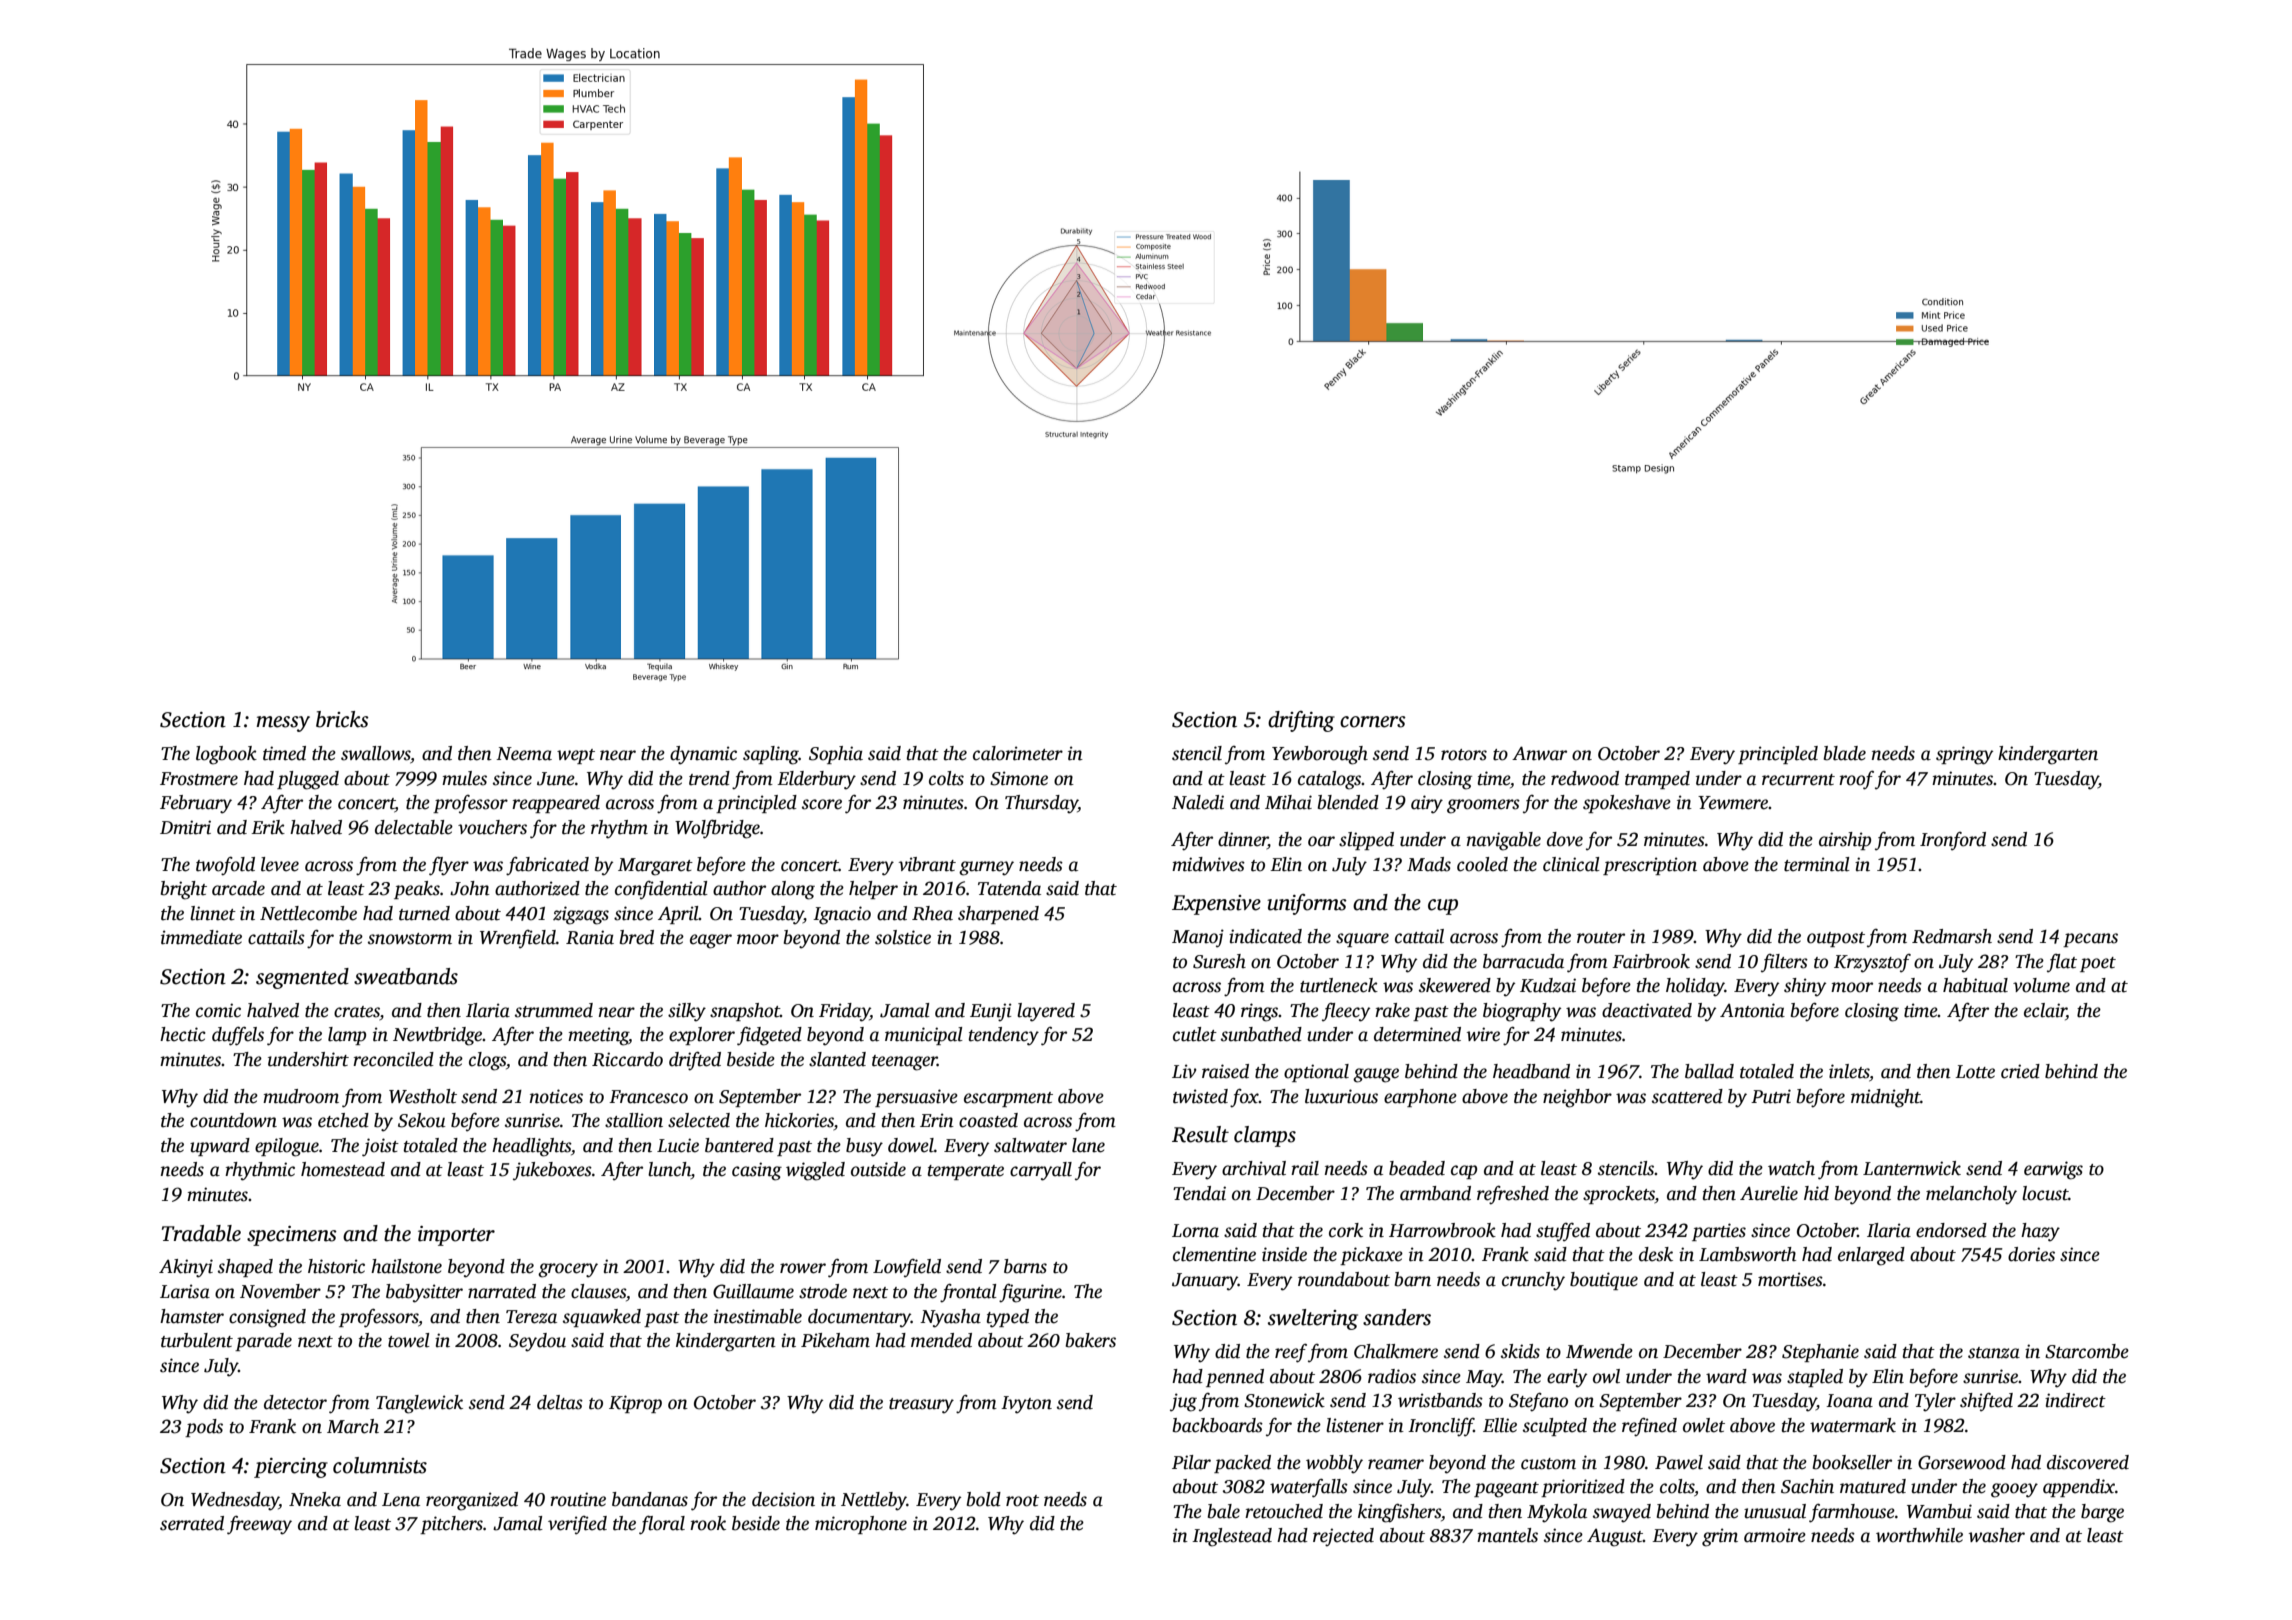 The image size is (2292, 1620). What do you see at coordinates (343, 1169) in the screenshot?
I see `homestead` at bounding box center [343, 1169].
